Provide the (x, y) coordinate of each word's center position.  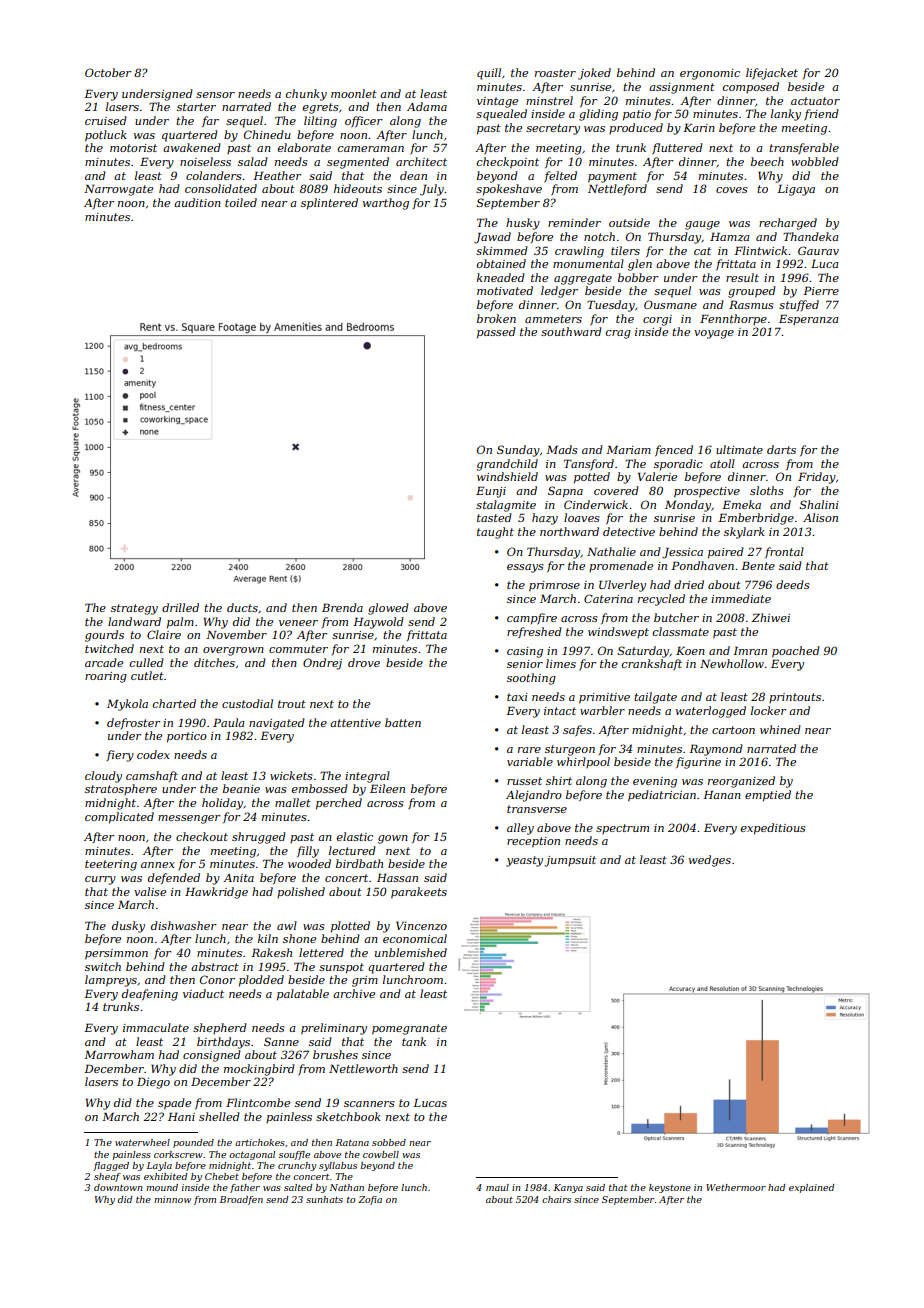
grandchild (507, 465)
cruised (106, 120)
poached (796, 652)
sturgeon (570, 750)
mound (162, 1187)
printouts (795, 698)
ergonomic (710, 74)
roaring (106, 677)
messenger (189, 819)
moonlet (354, 93)
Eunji (491, 492)
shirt (559, 780)
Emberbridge (756, 519)
